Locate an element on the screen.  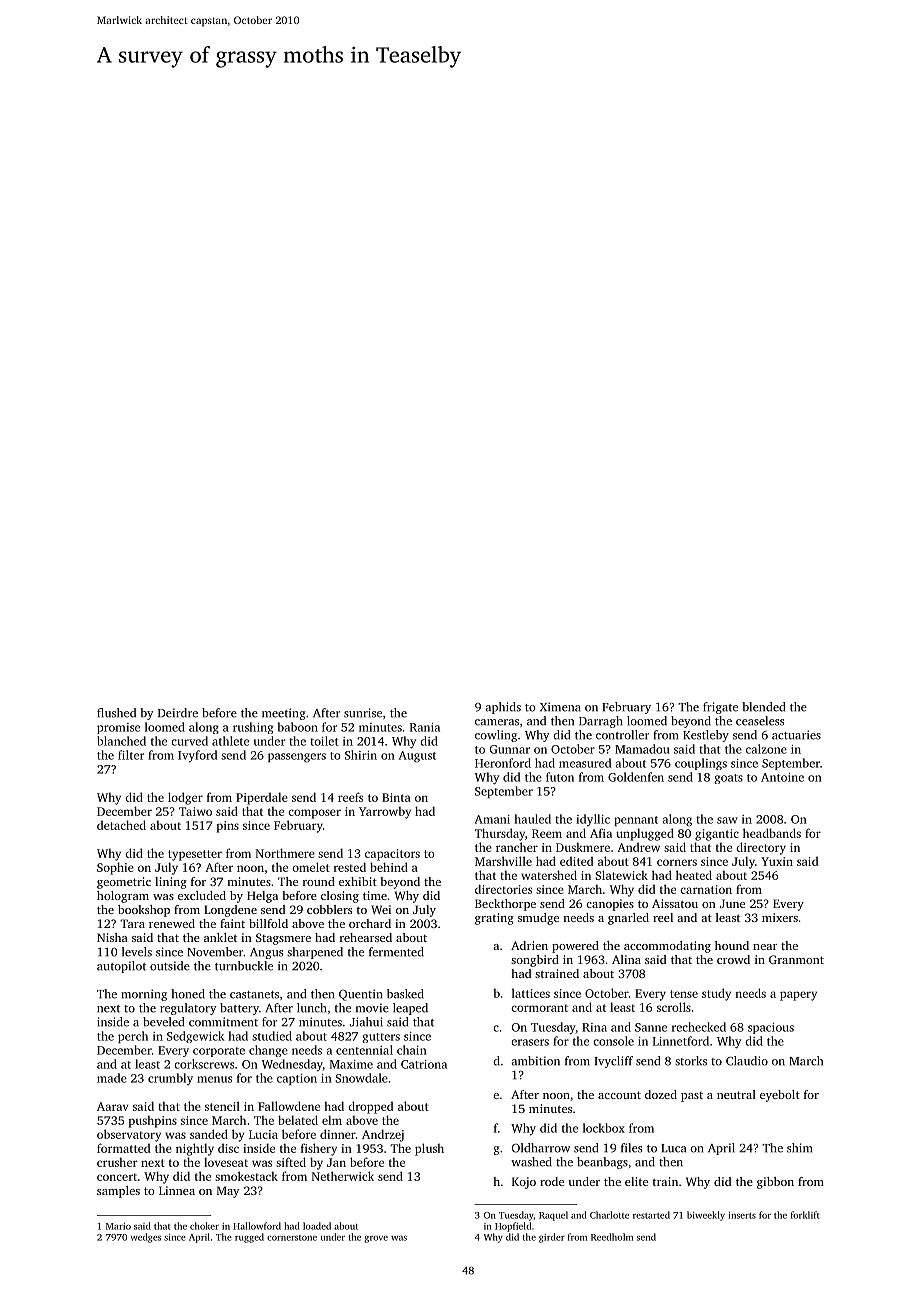
levels is located at coordinates (137, 952).
